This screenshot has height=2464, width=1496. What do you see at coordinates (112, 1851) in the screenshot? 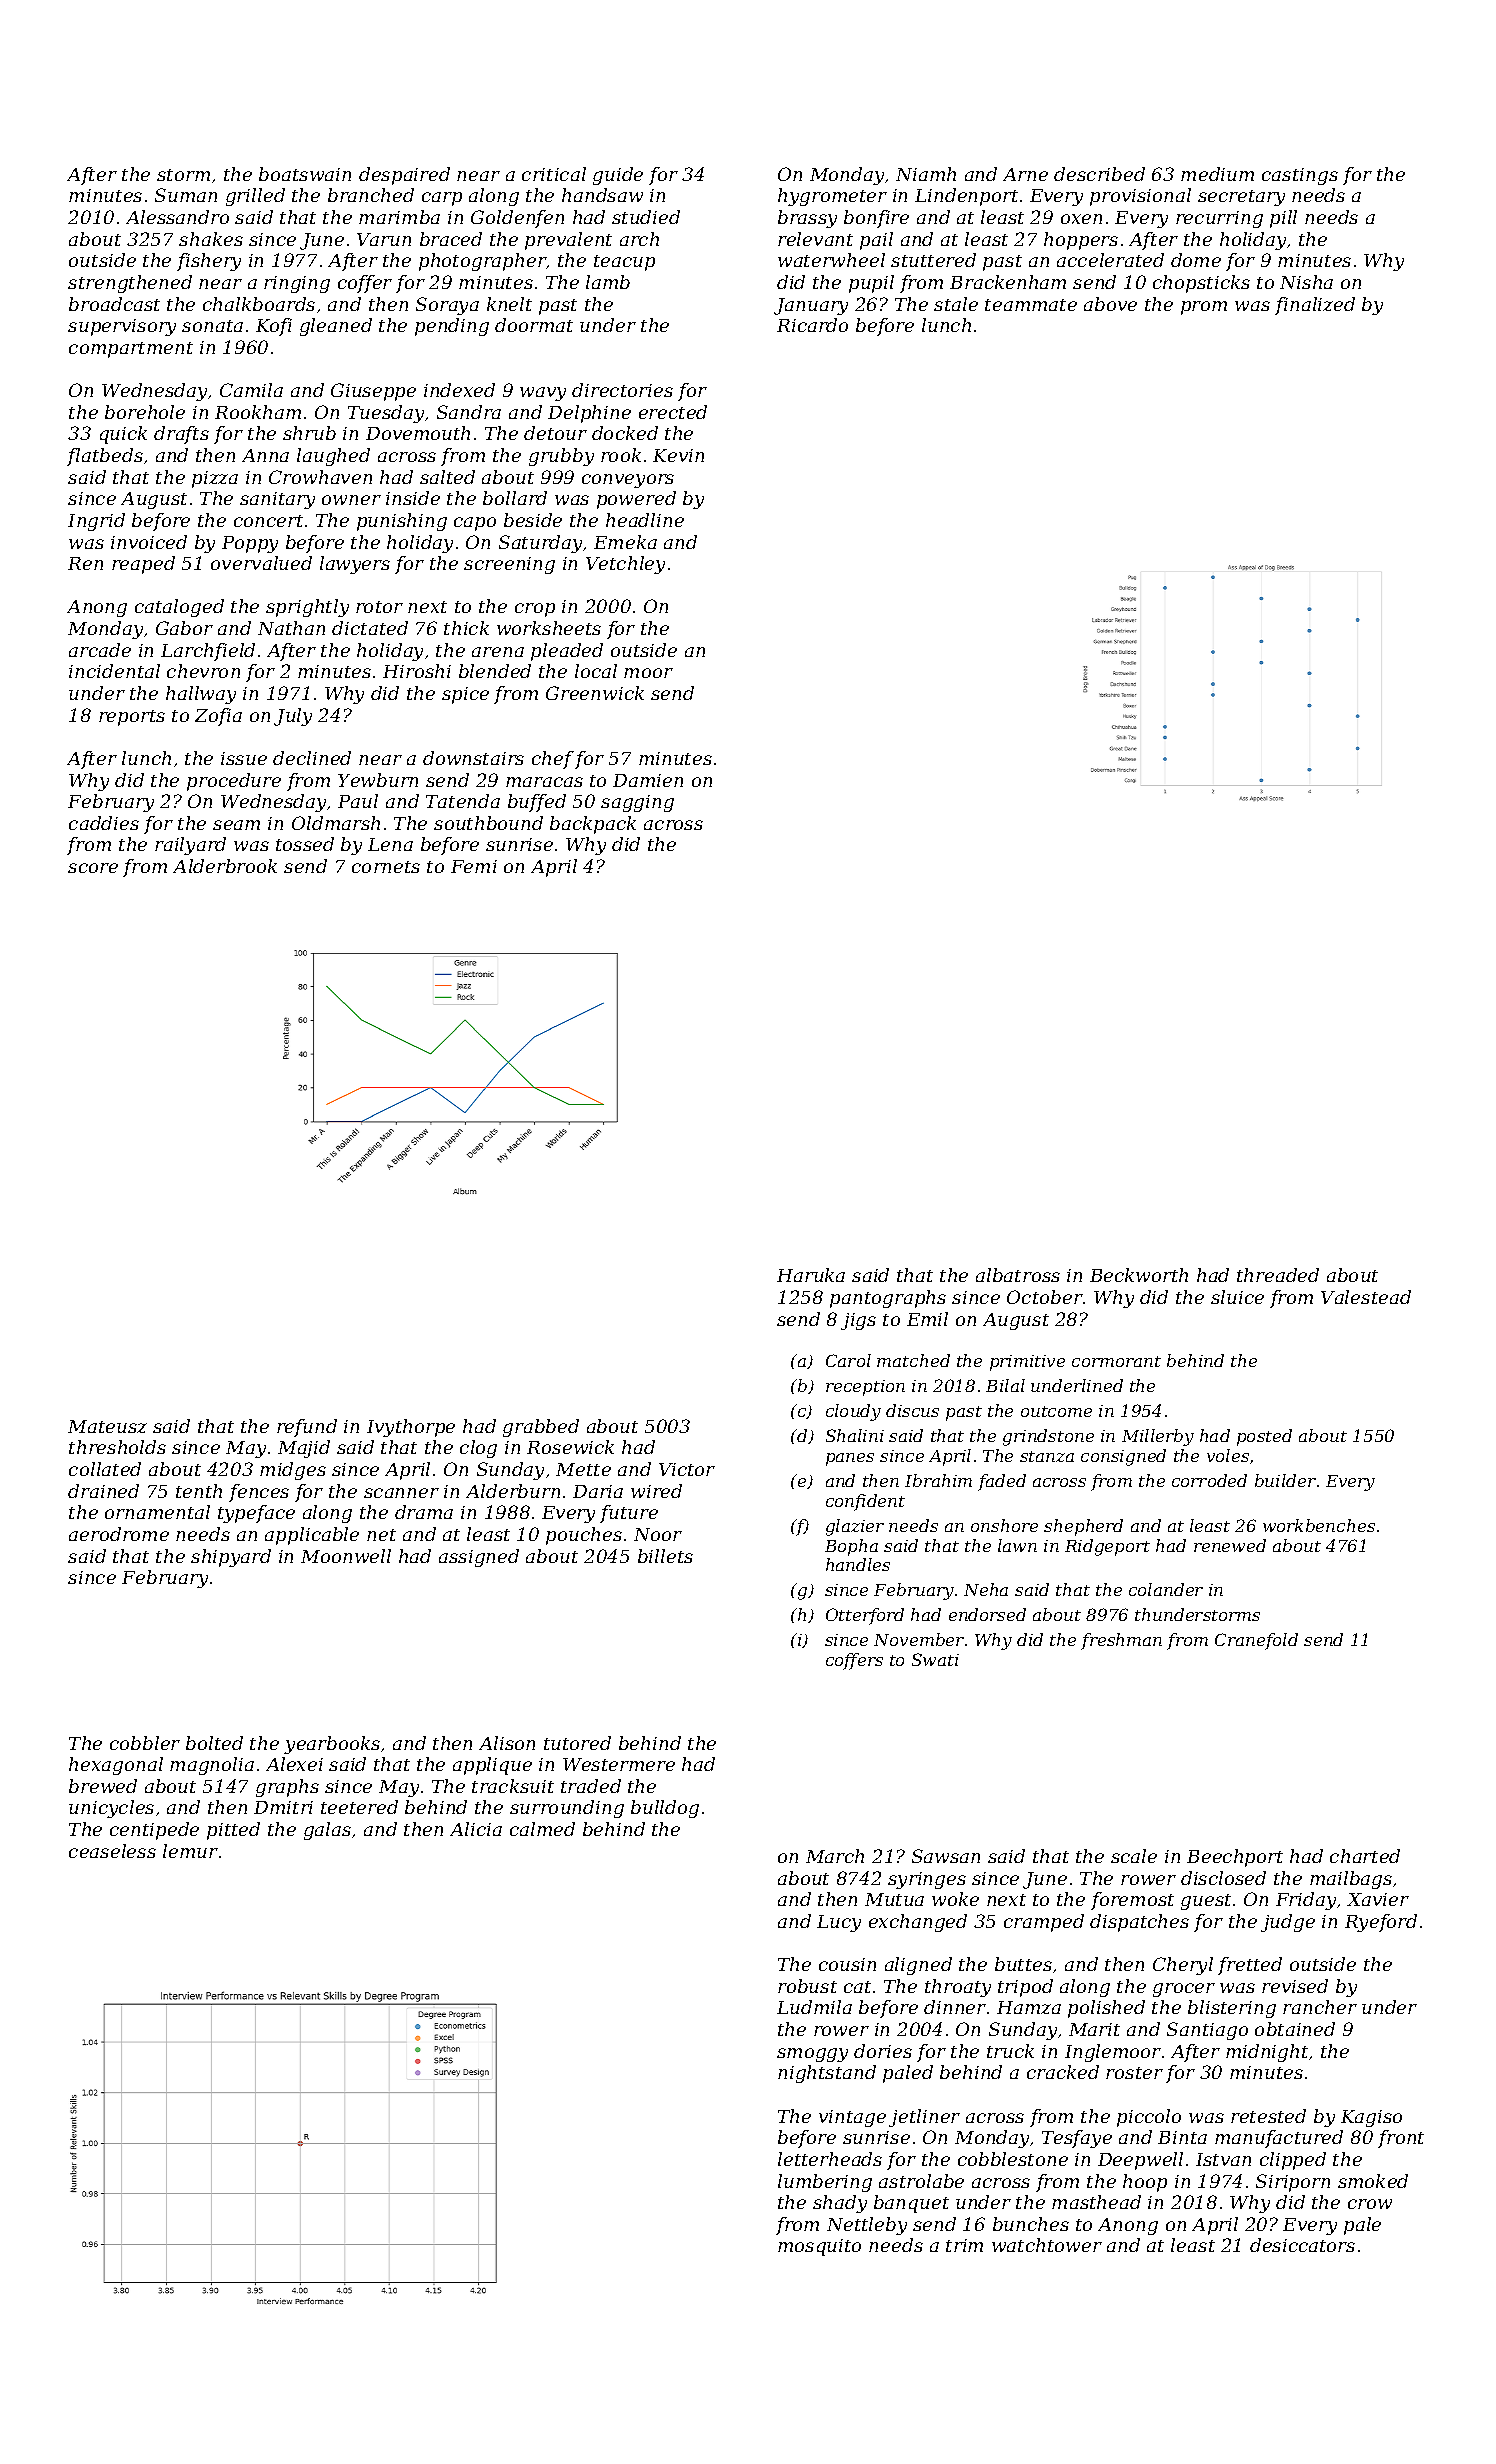
I see `ceaseless` at bounding box center [112, 1851].
